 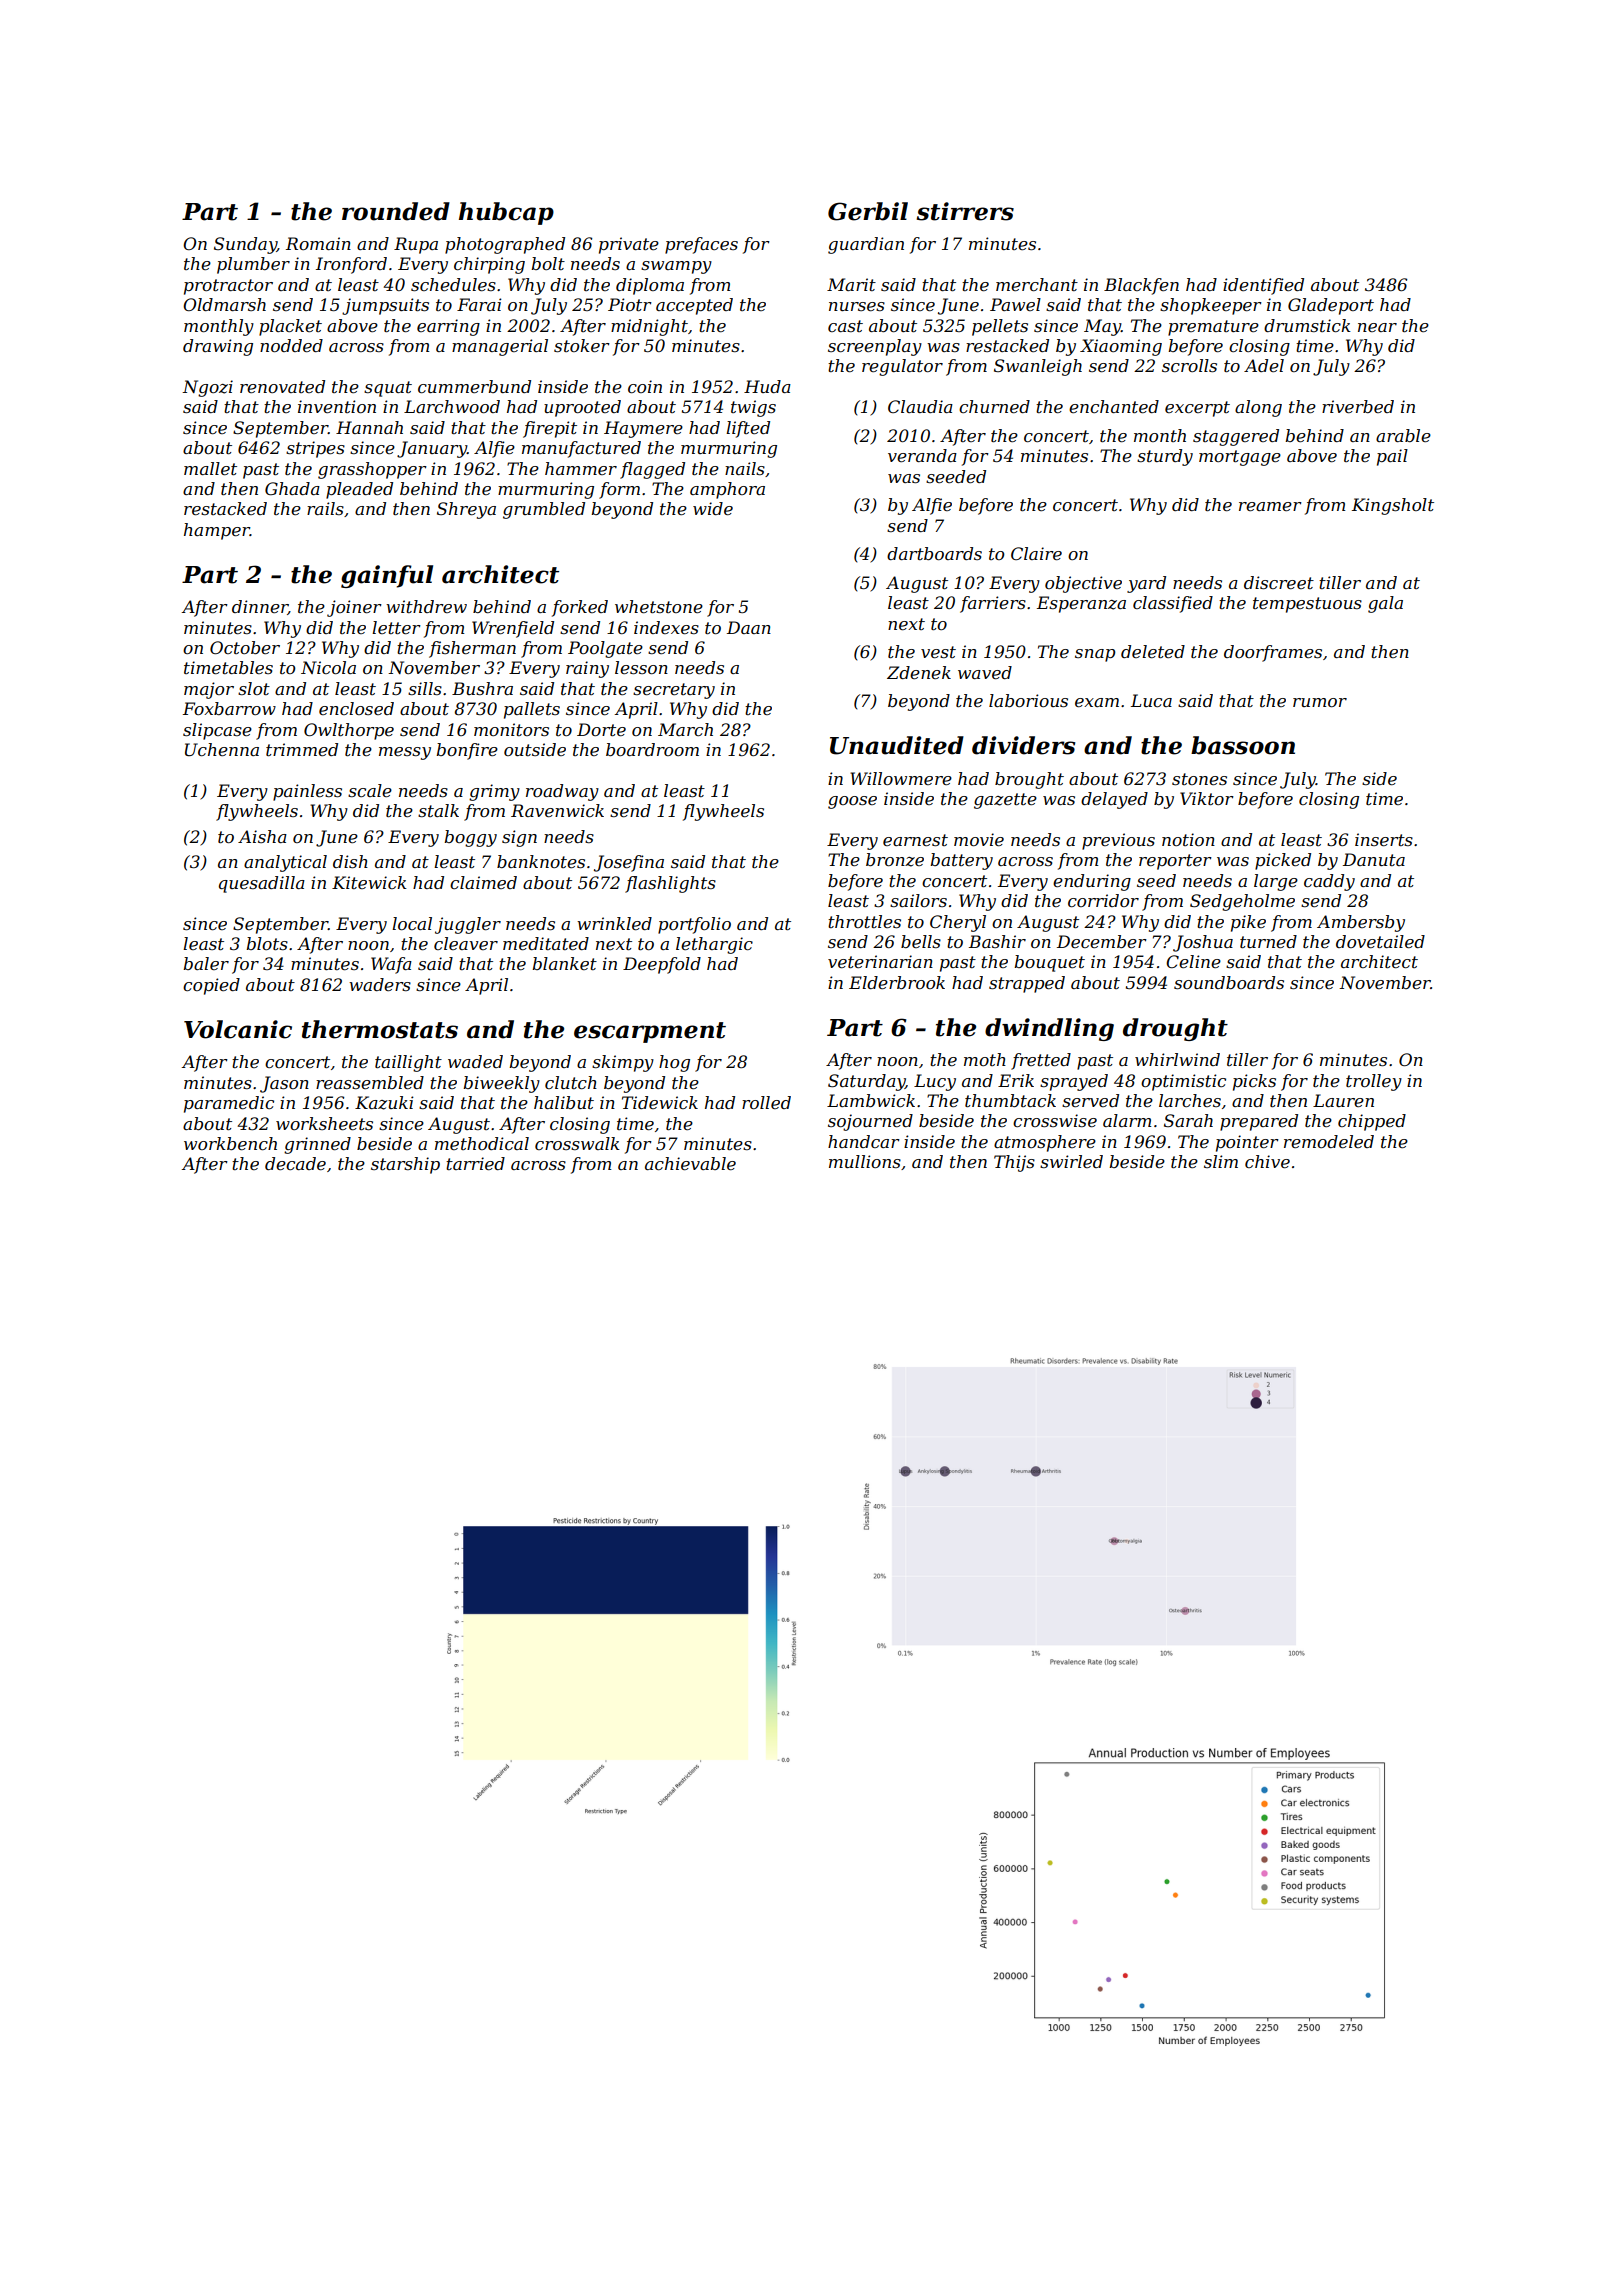 What do you see at coordinates (1263, 286) in the screenshot?
I see `identified` at bounding box center [1263, 286].
